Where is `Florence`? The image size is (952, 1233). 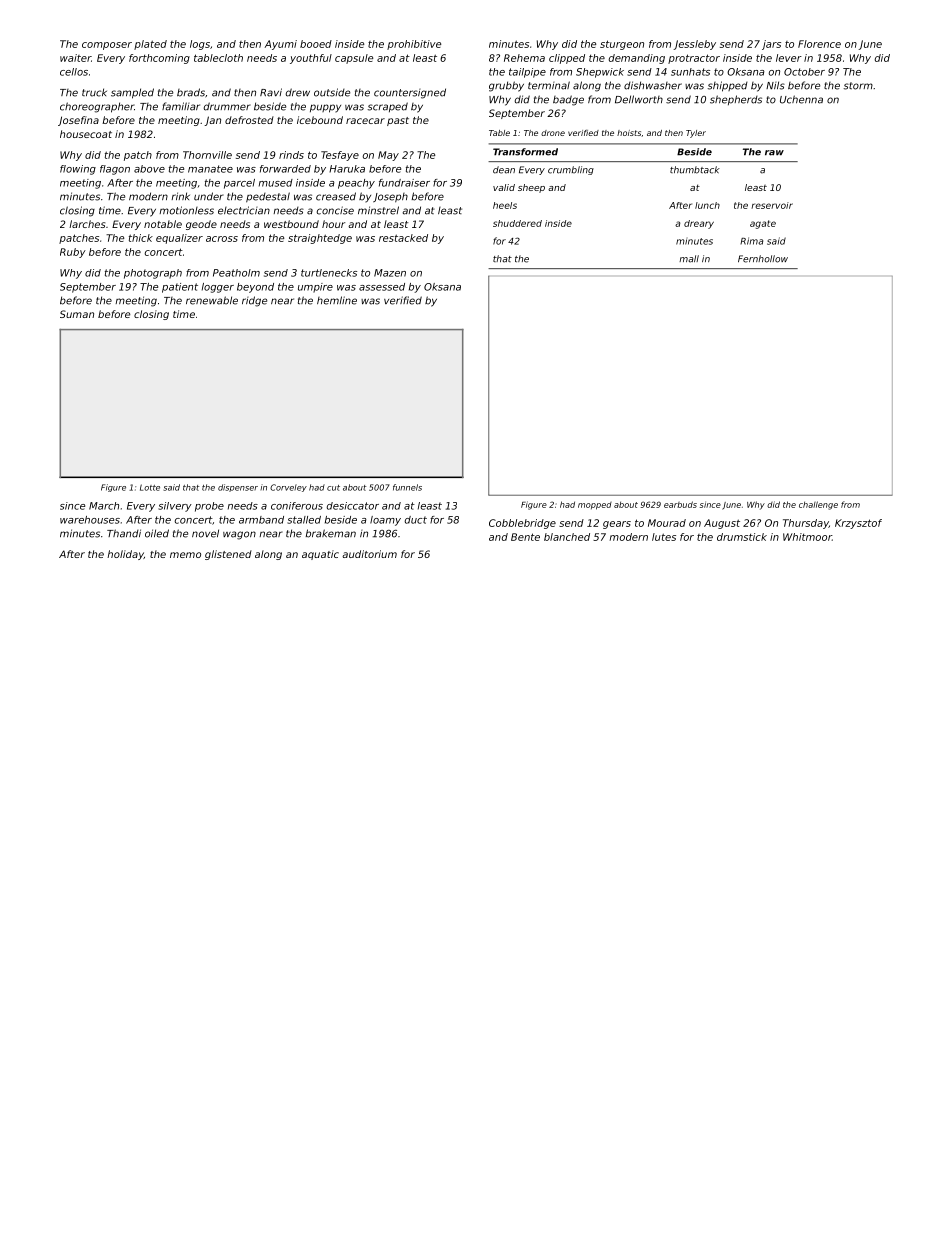
Florence is located at coordinates (819, 44).
